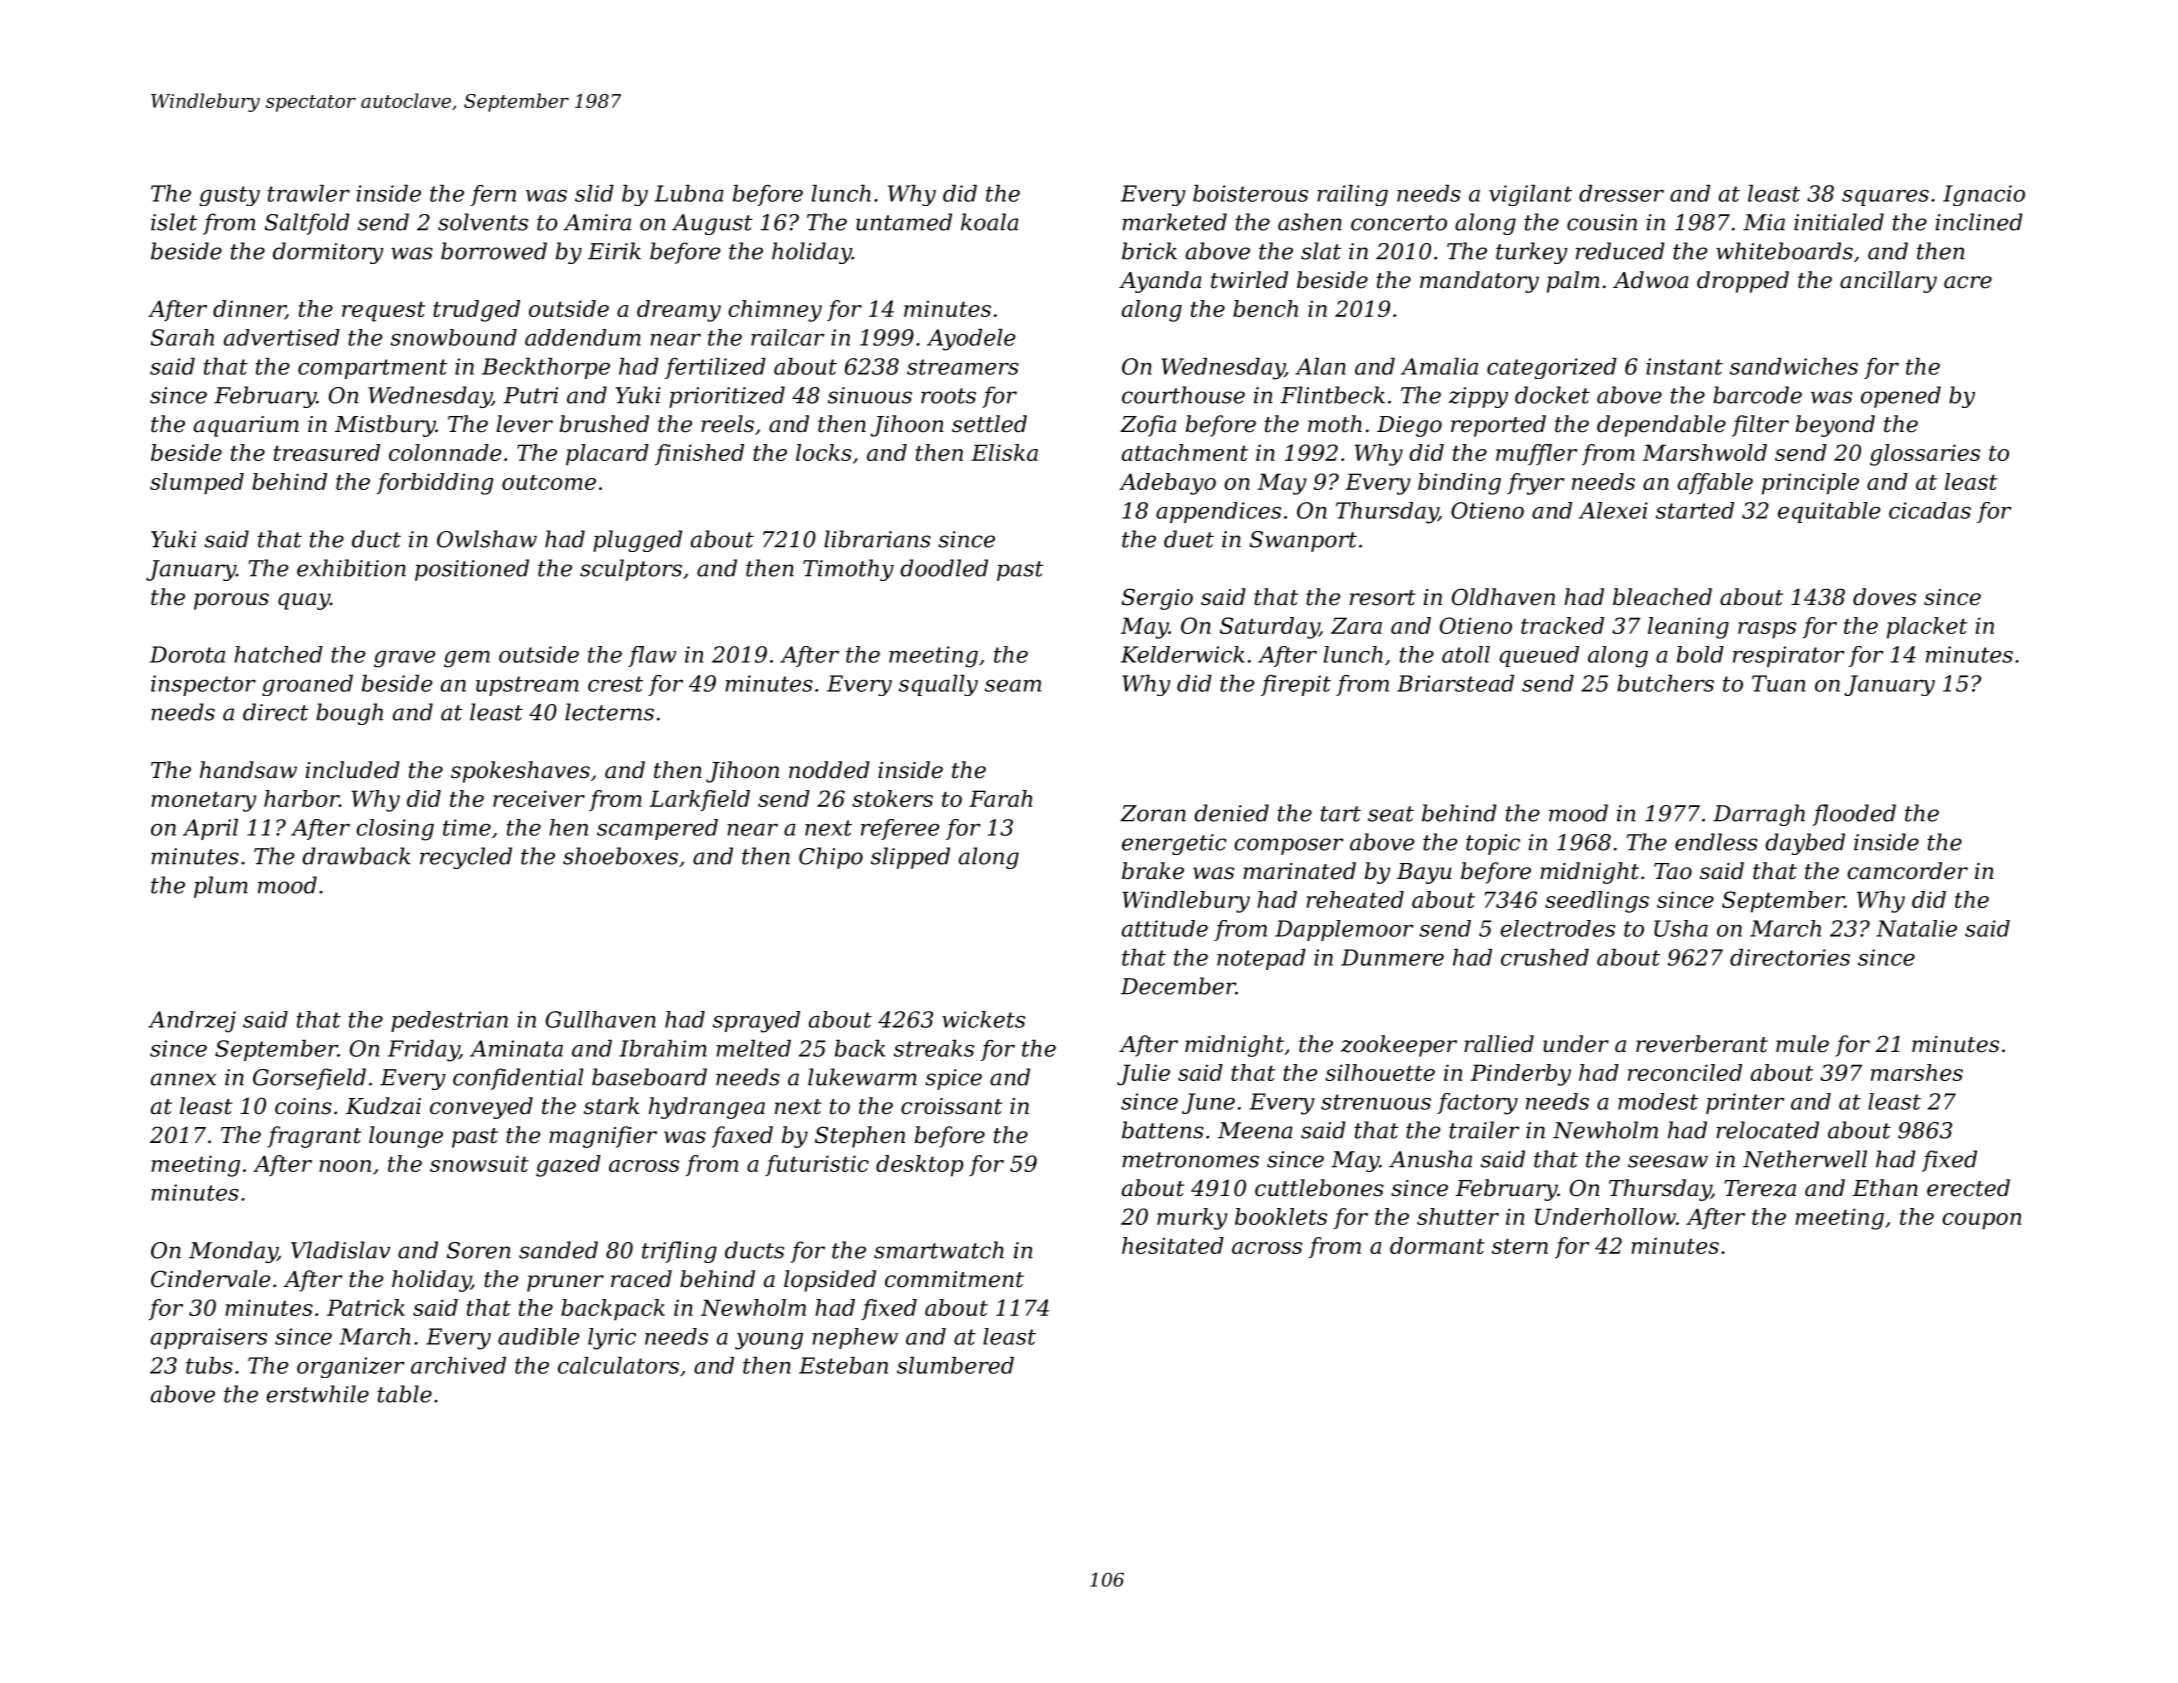 This screenshot has height=1683, width=2178. Describe the element at coordinates (1665, 683) in the screenshot. I see `butchers` at that location.
